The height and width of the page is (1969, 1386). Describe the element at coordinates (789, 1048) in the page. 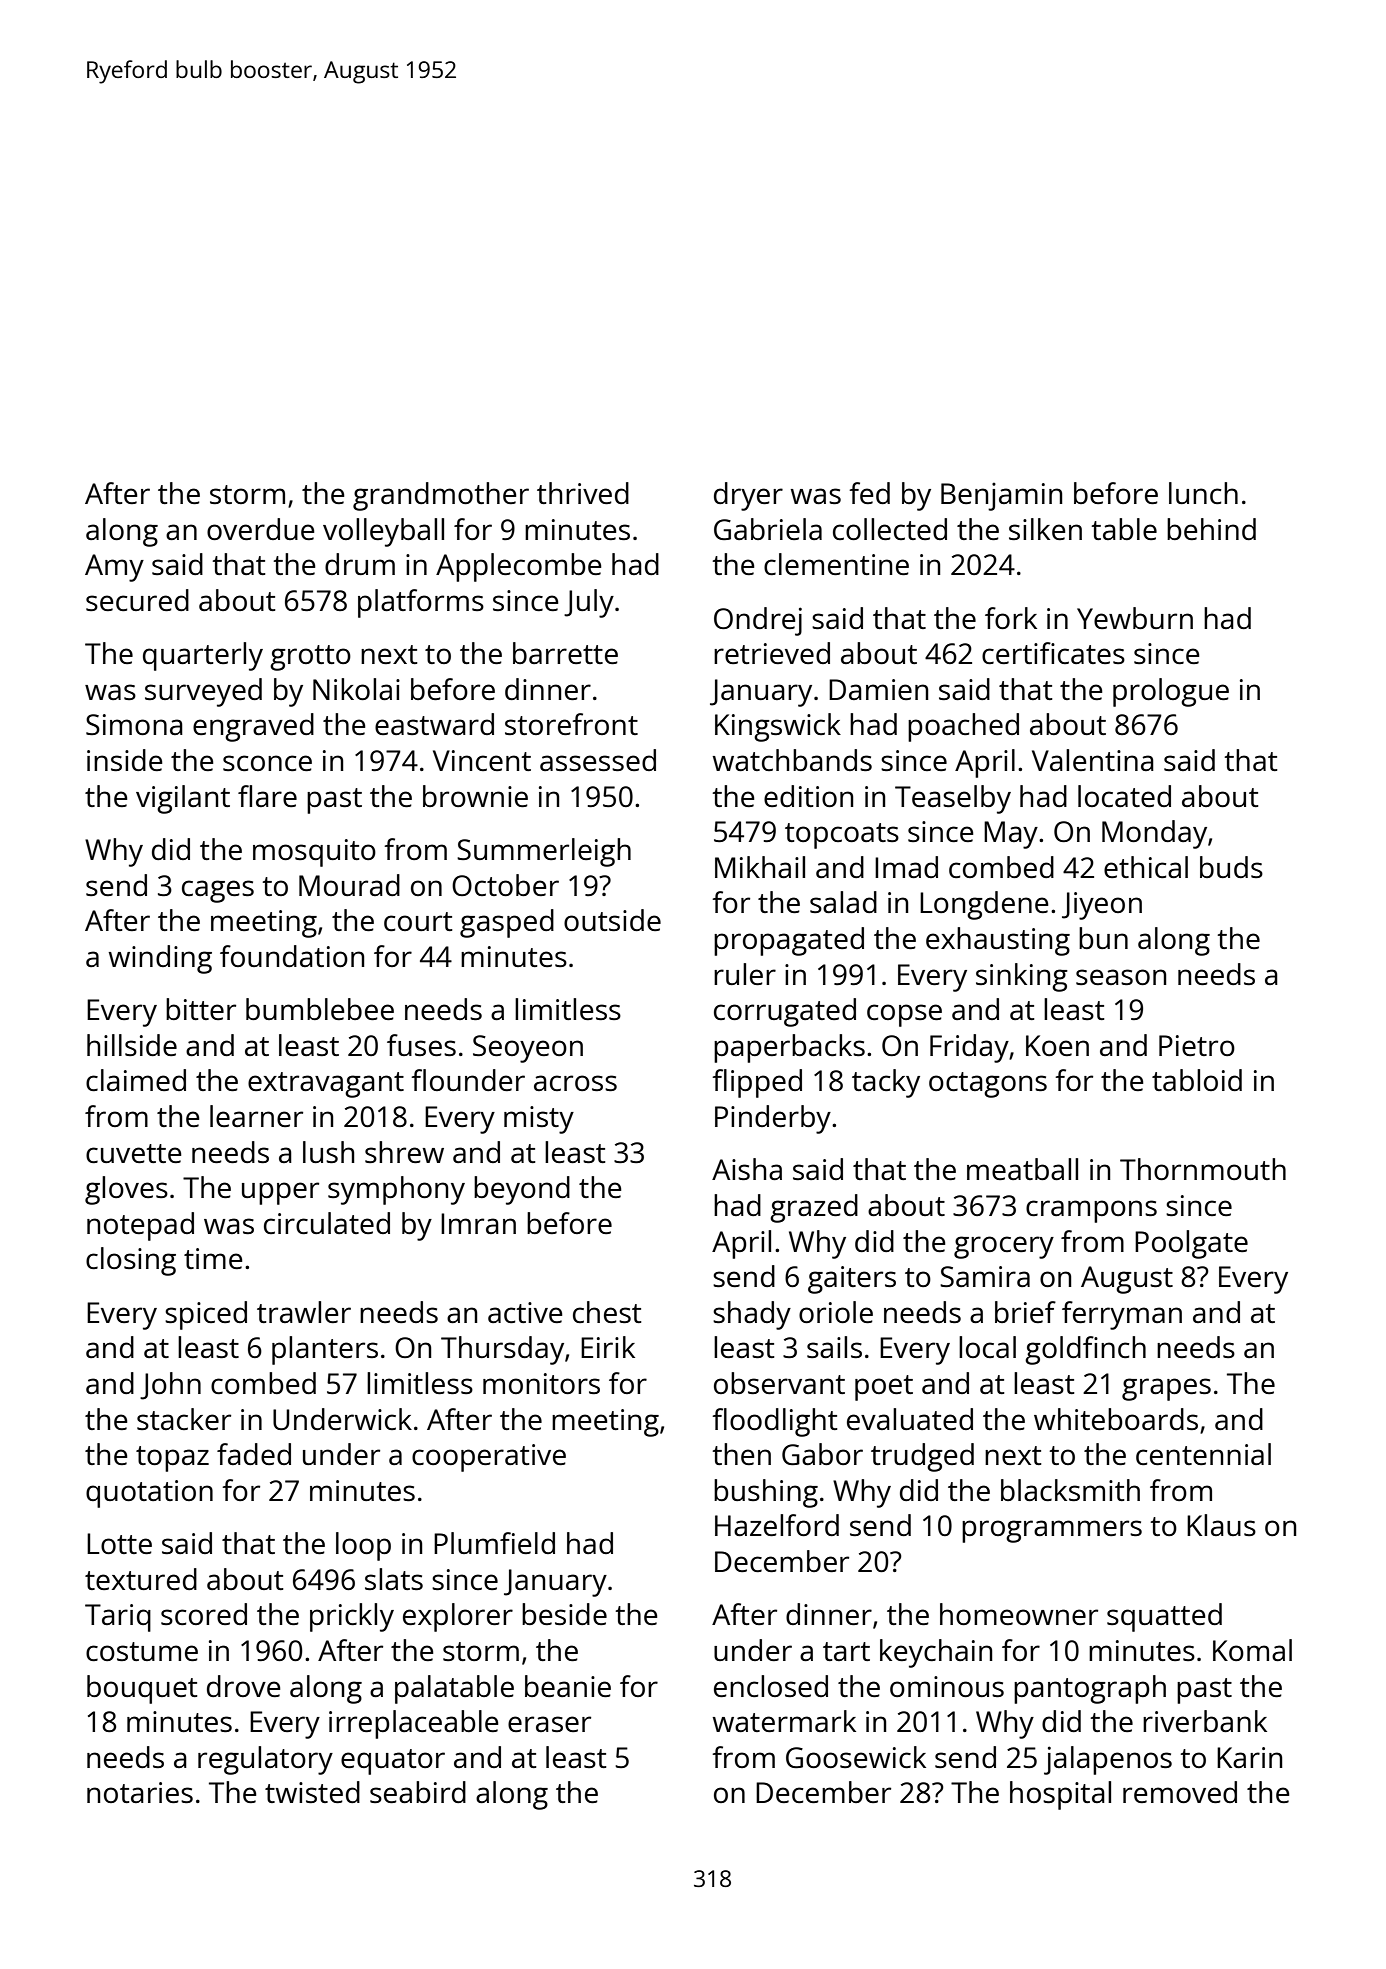

I see `paperbacks` at that location.
